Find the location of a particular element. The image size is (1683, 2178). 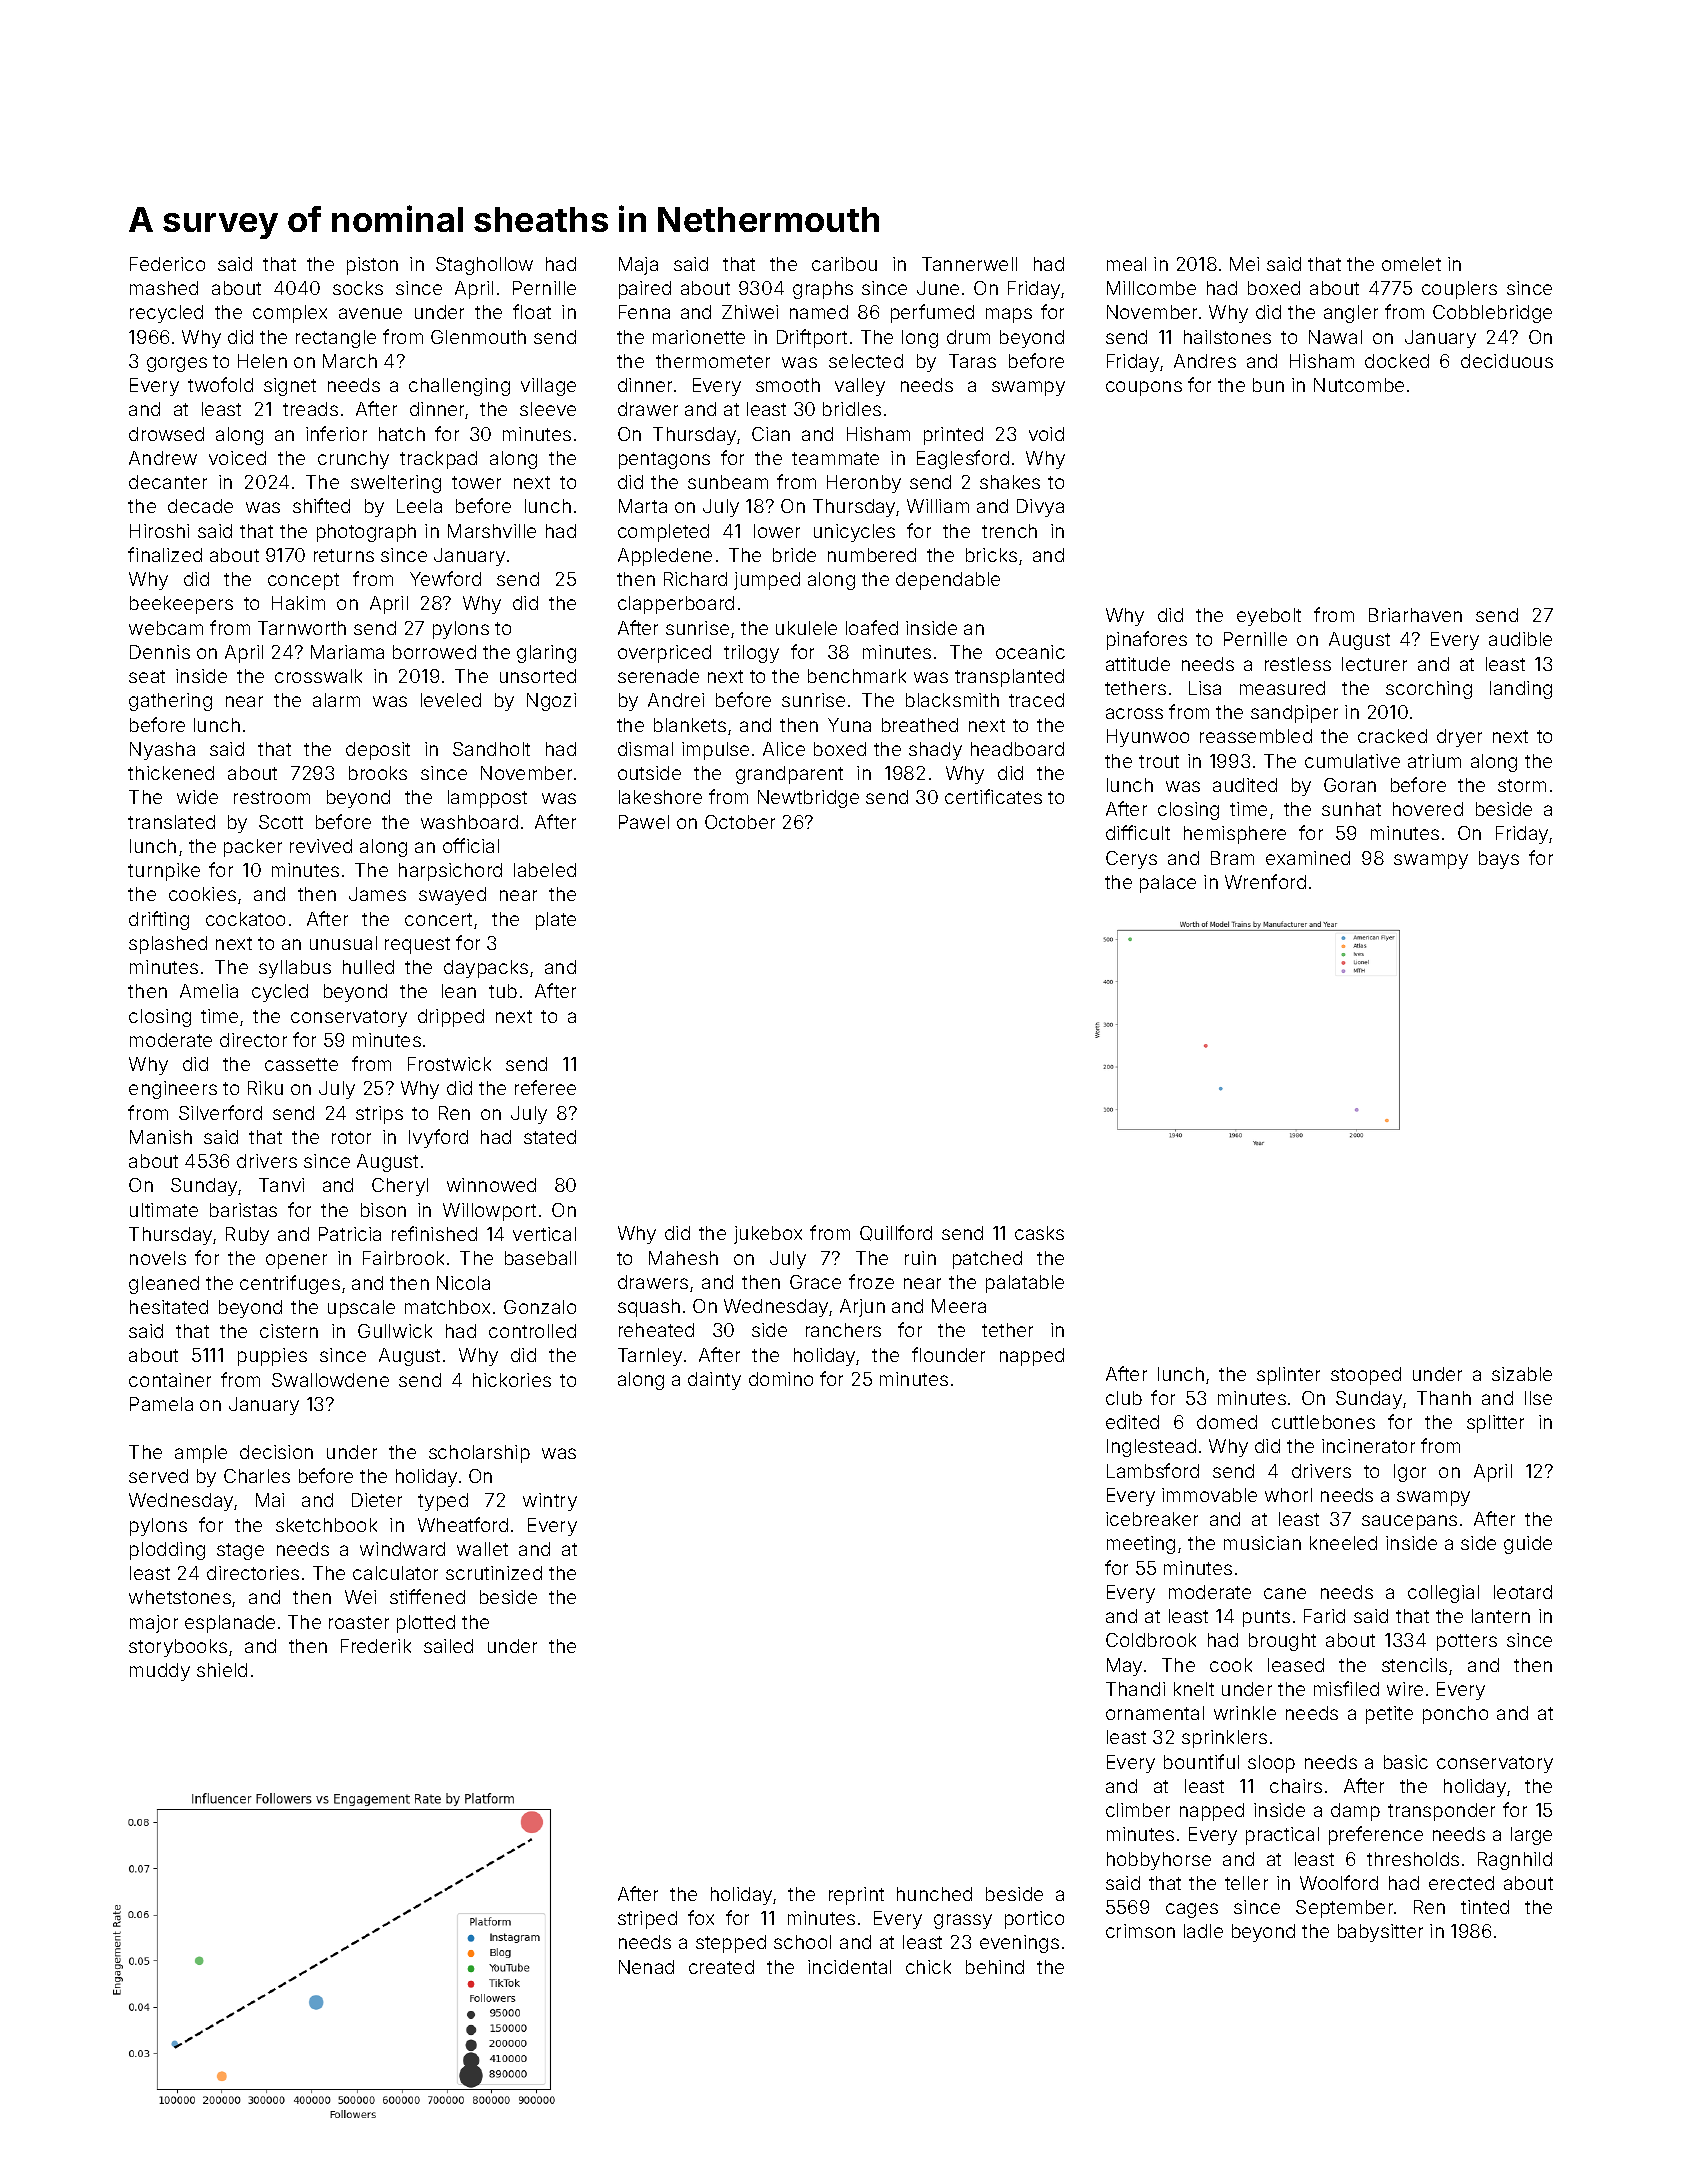

scorching is located at coordinates (1429, 690).
